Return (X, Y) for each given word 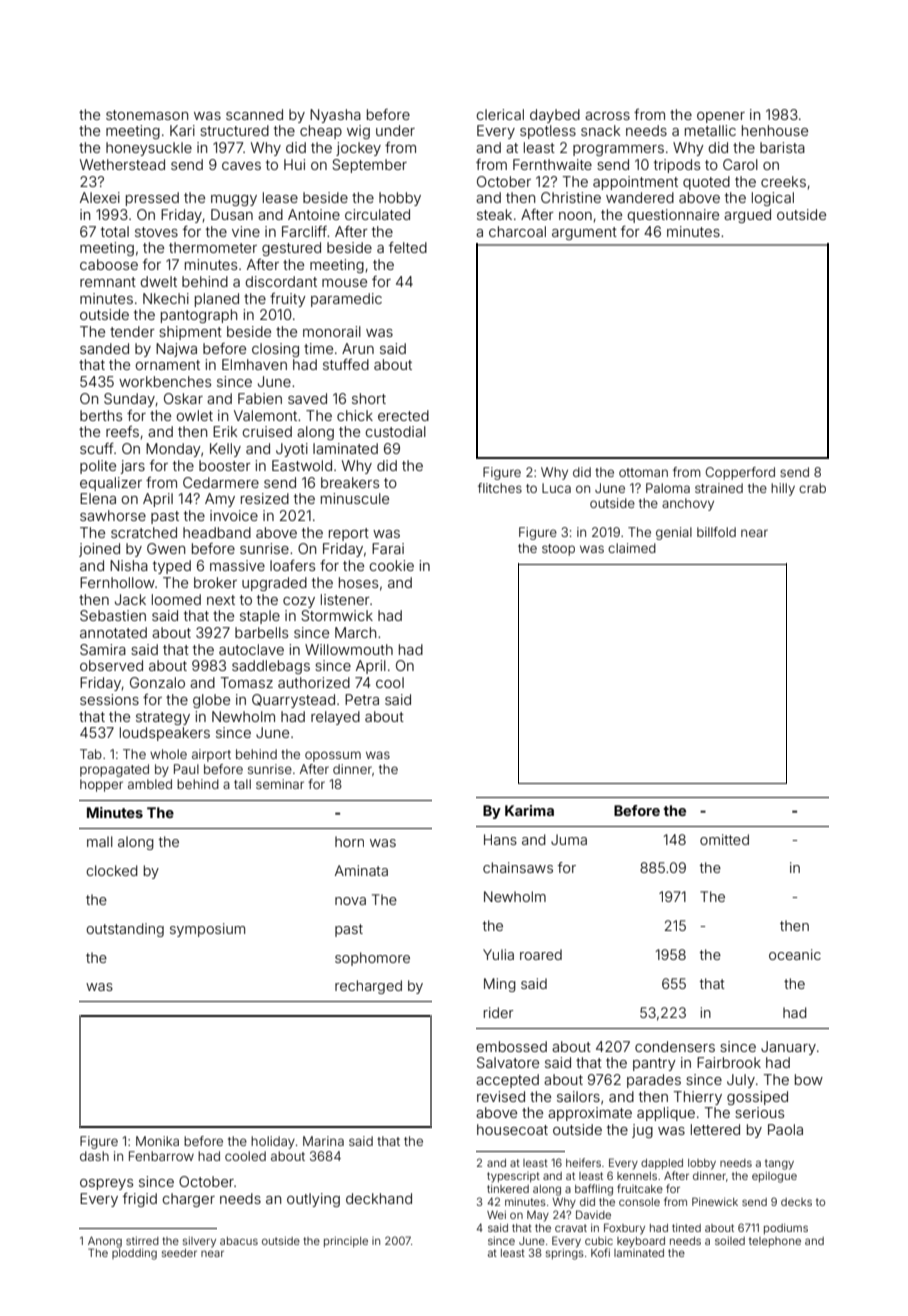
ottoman (643, 472)
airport (211, 755)
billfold (716, 532)
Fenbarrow (161, 1156)
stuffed (346, 364)
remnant (108, 282)
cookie (391, 565)
